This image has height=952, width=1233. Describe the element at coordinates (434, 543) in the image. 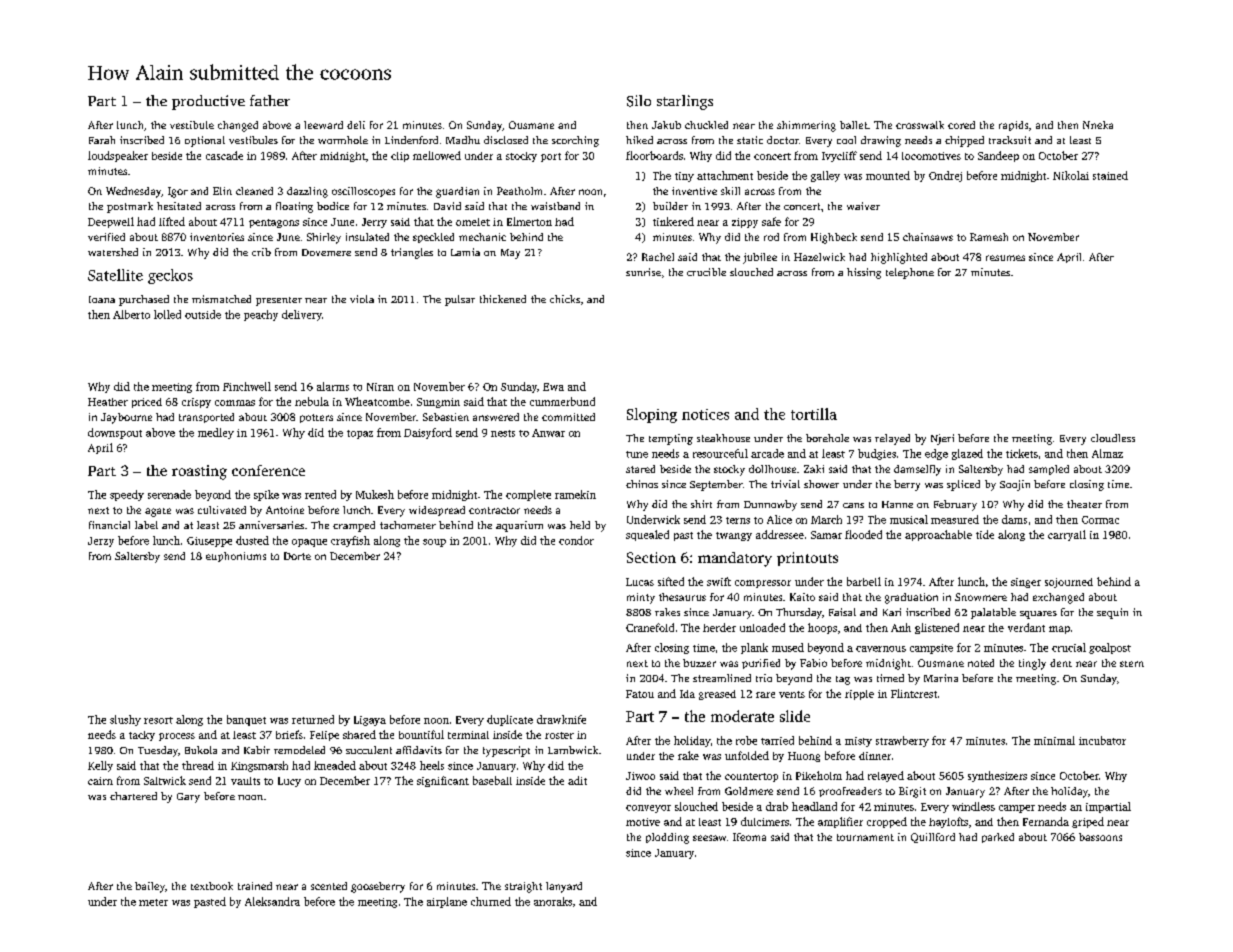

I see `soup` at that location.
